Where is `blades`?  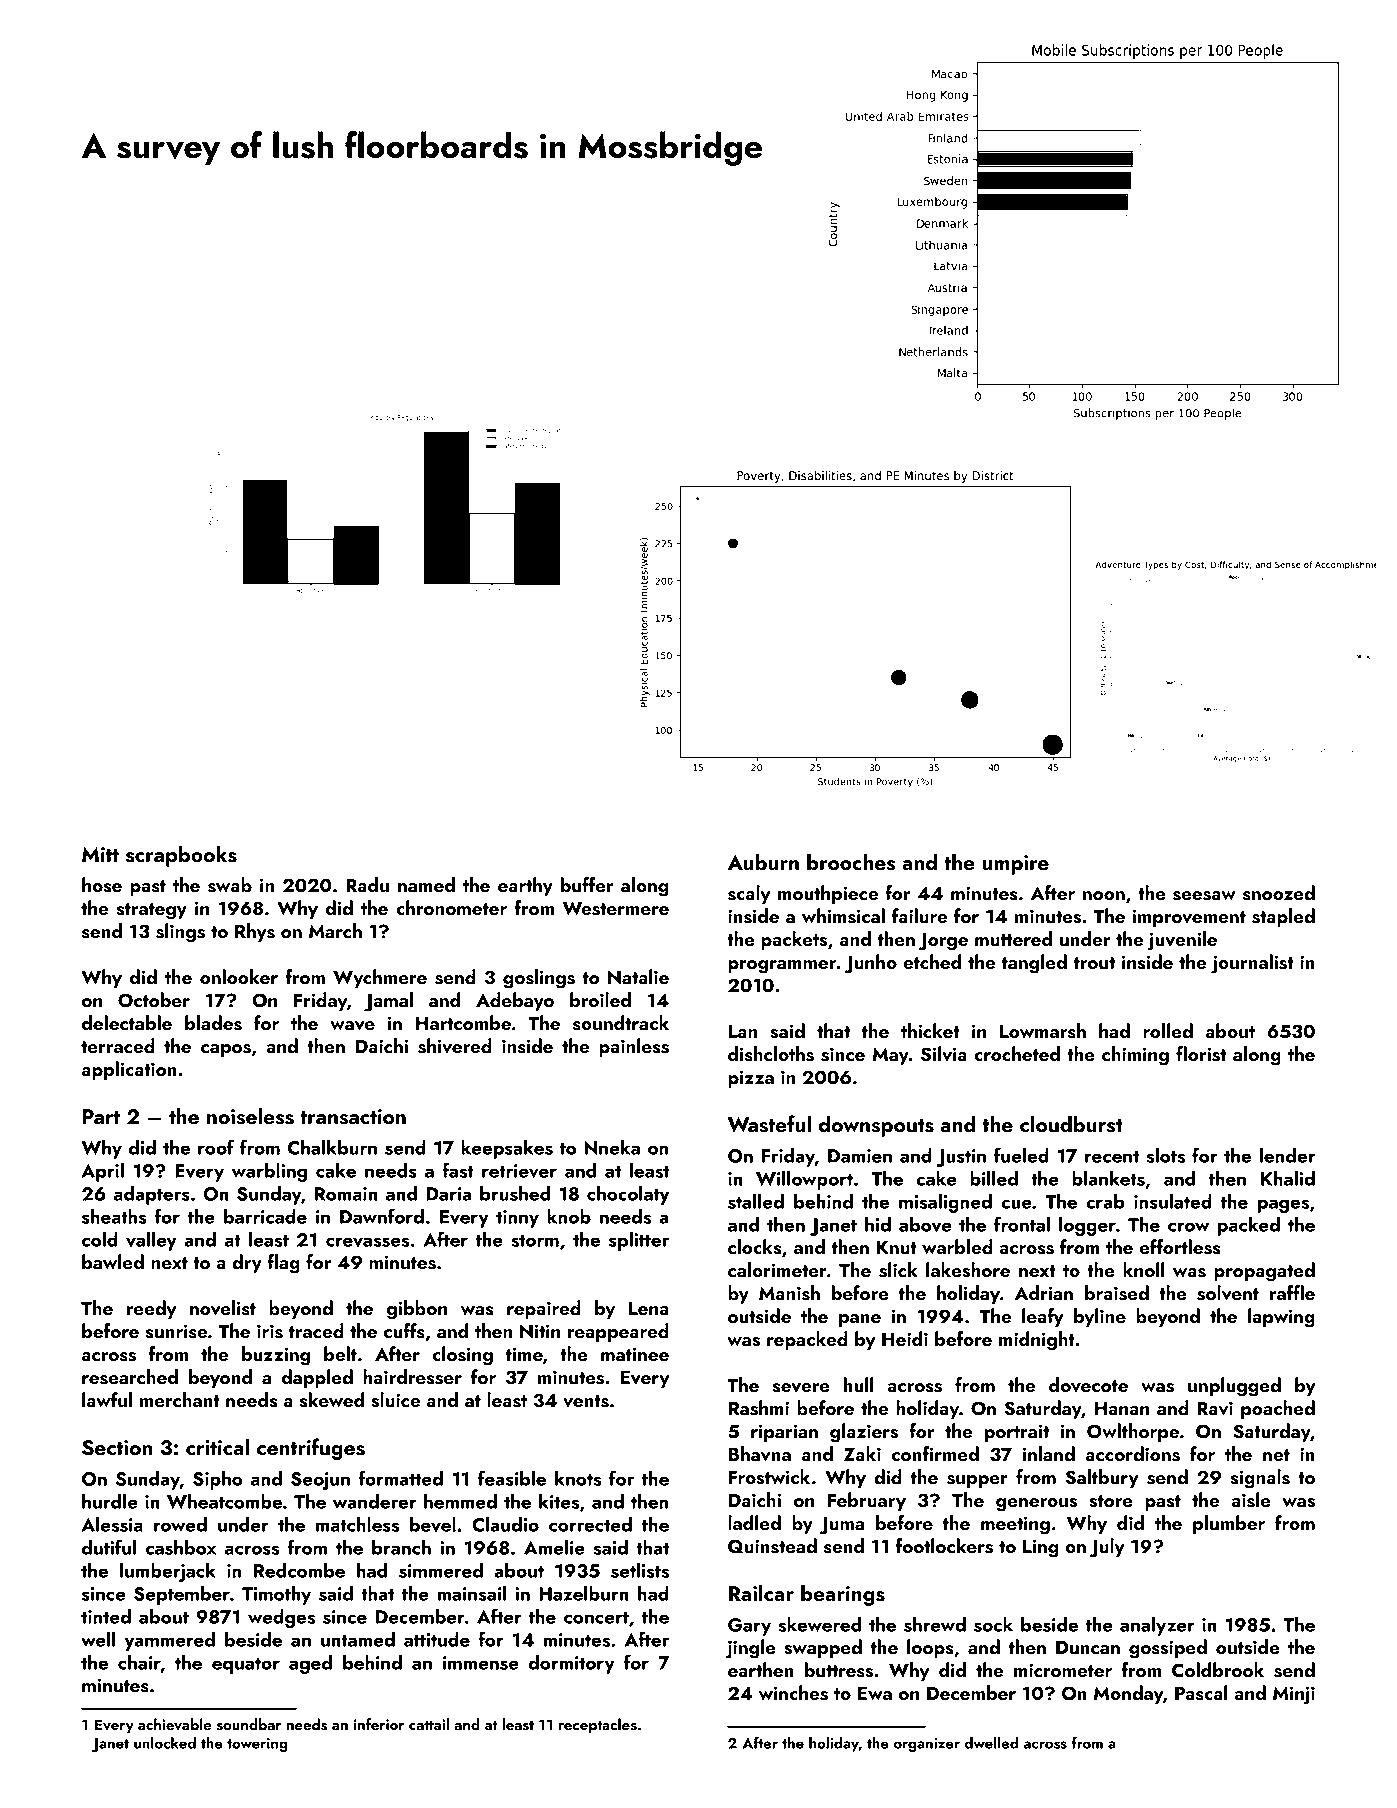
blades is located at coordinates (213, 1023).
